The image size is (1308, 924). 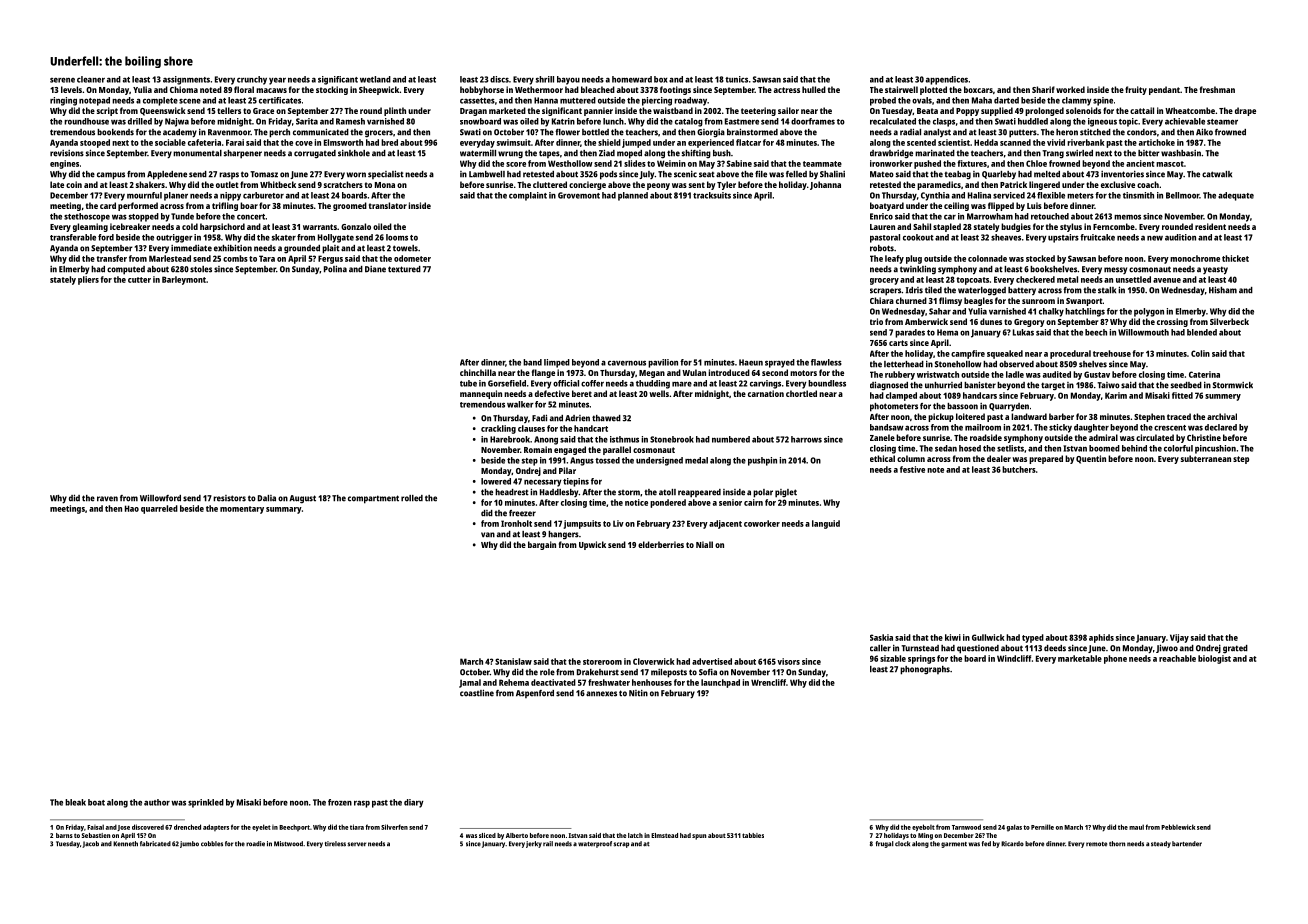 I want to click on Silverbeck, so click(x=1229, y=321).
